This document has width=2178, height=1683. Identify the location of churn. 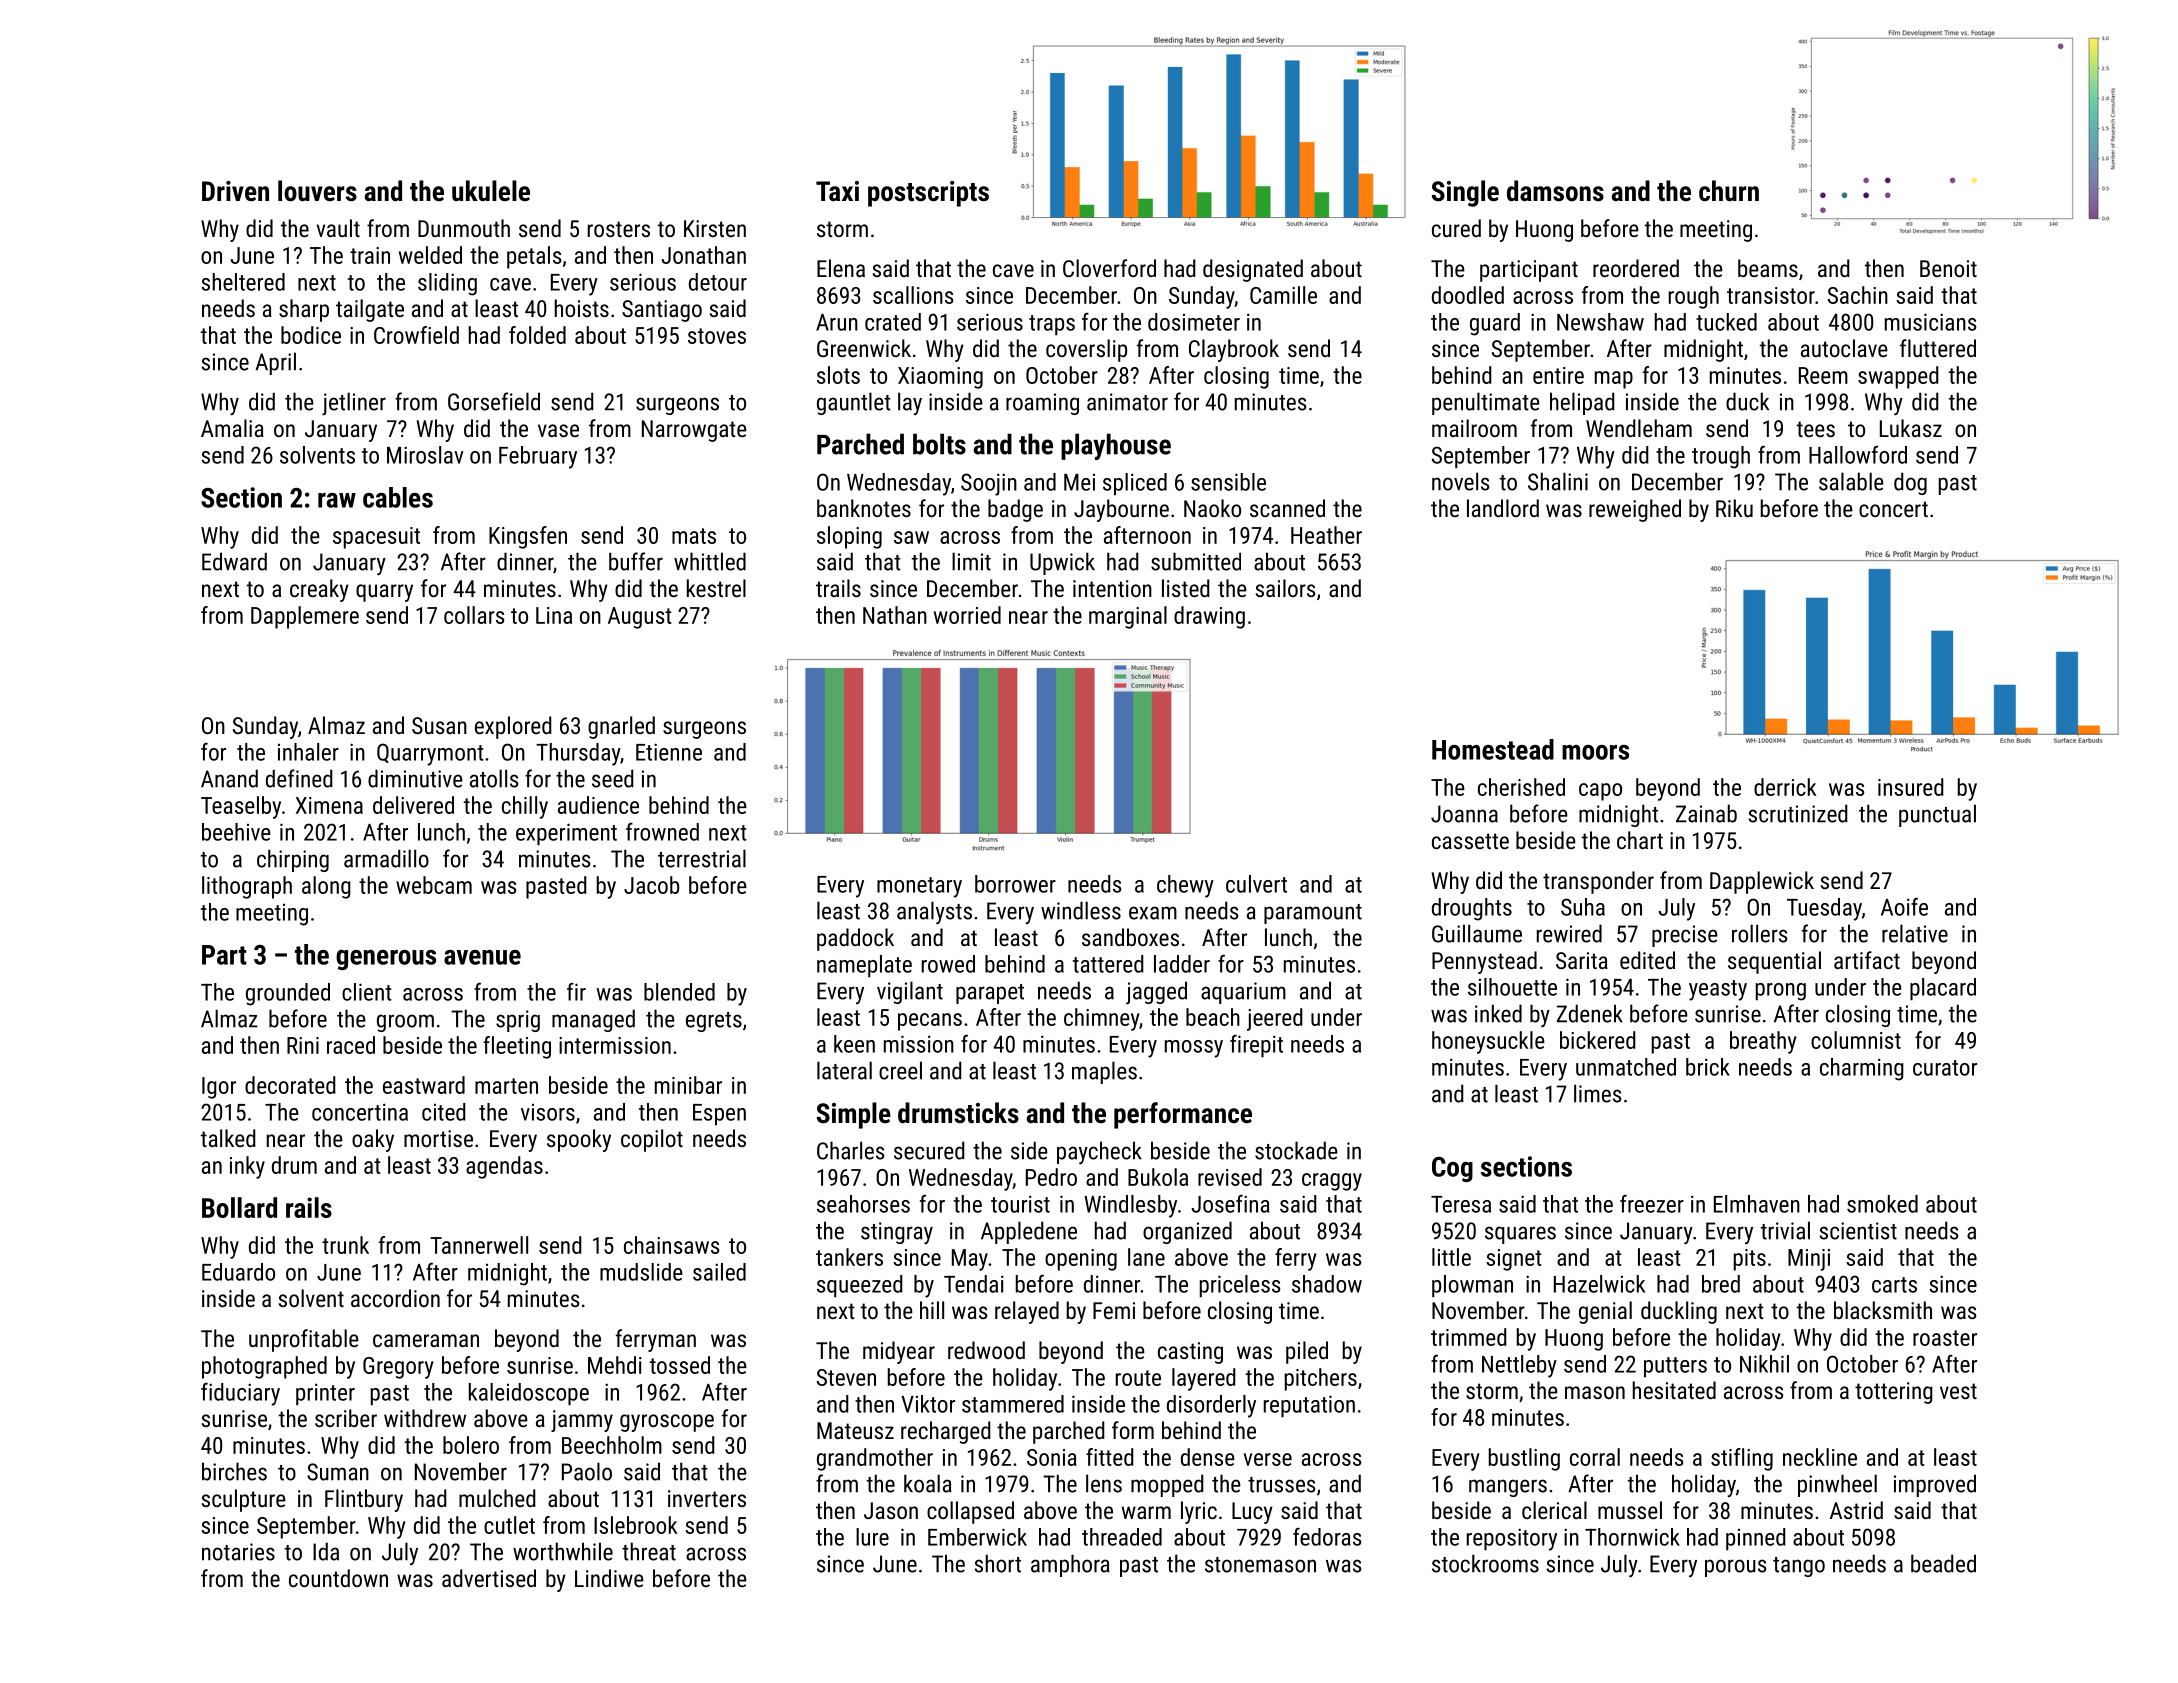
(1729, 191).
